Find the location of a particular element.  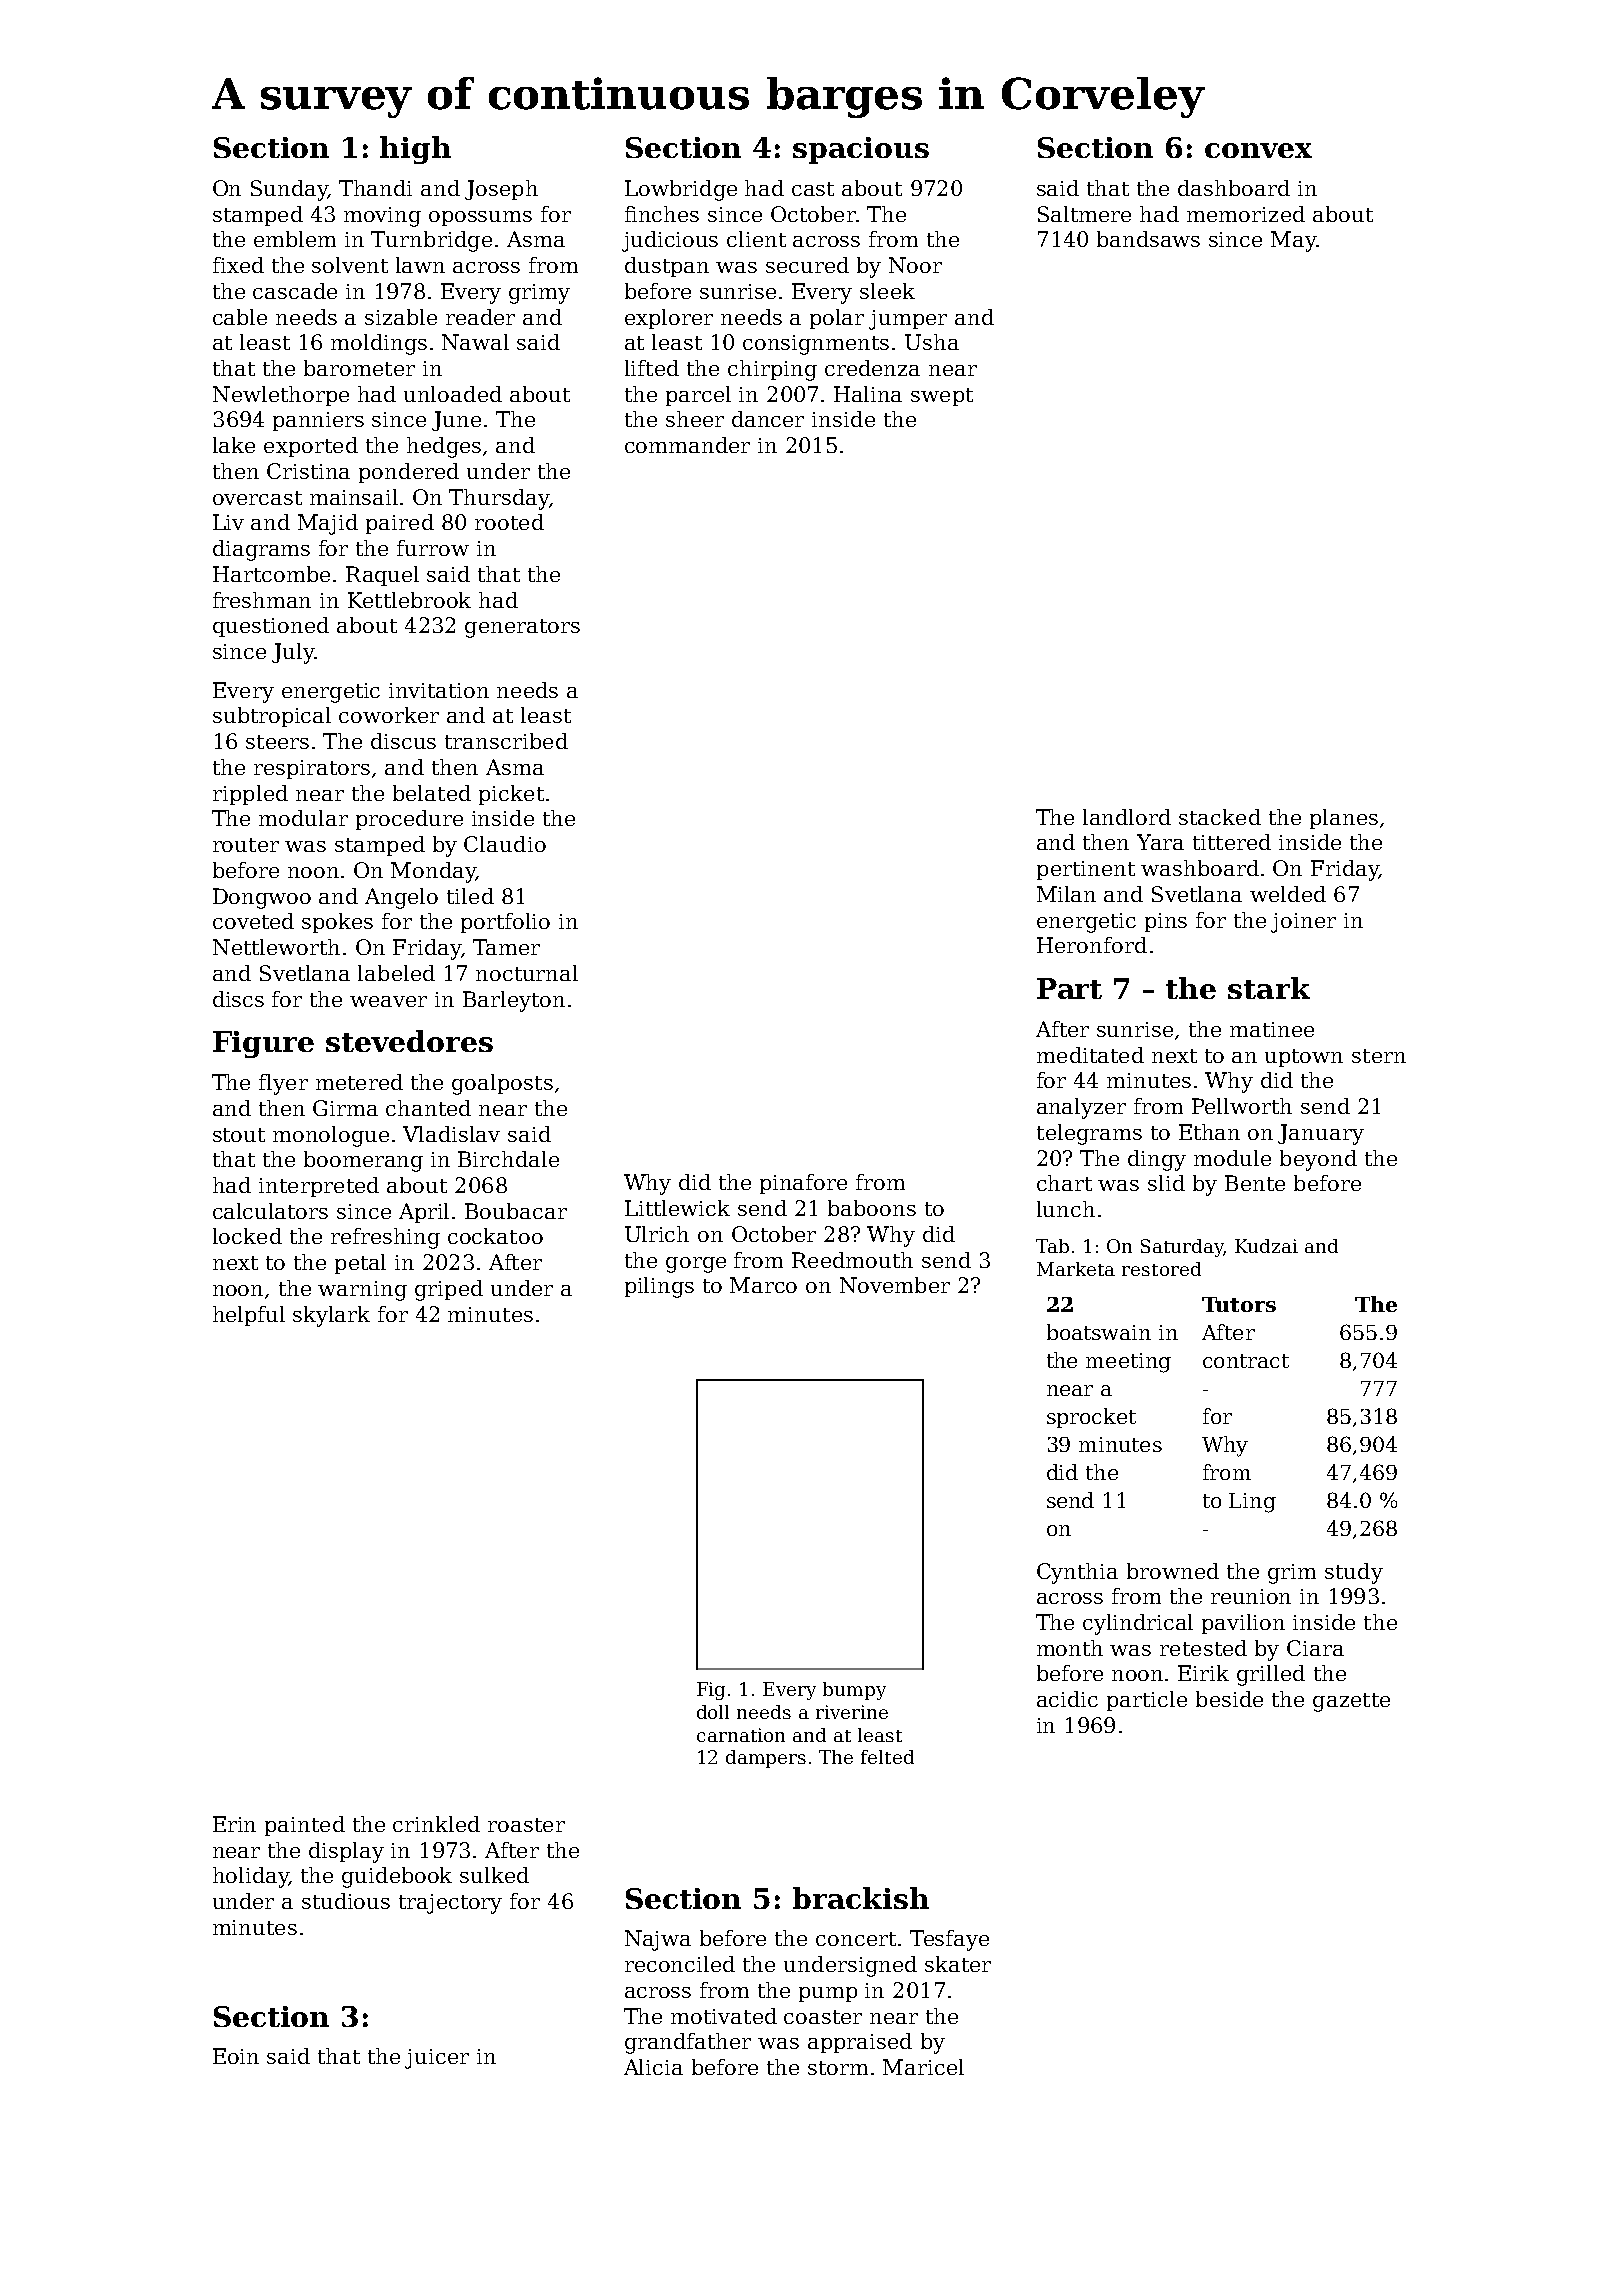

reconciled is located at coordinates (680, 1964).
